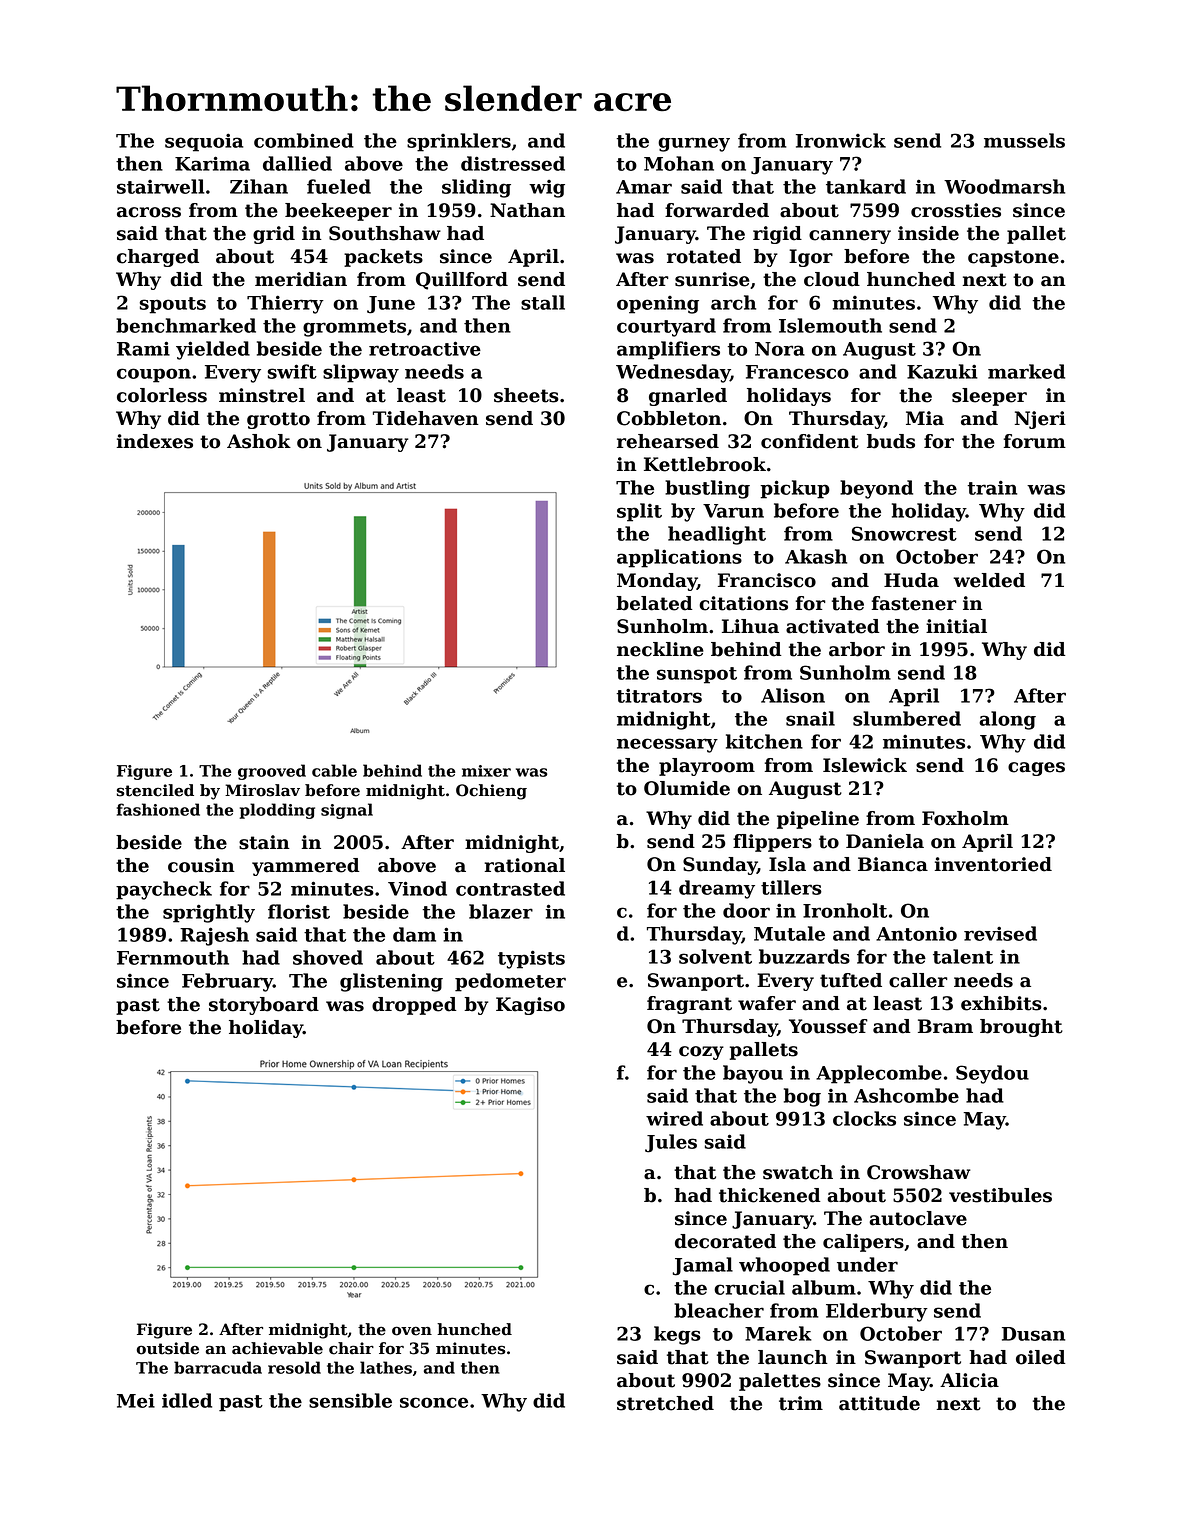 This screenshot has height=1530, width=1182. What do you see at coordinates (459, 142) in the screenshot?
I see `sprinklers` at bounding box center [459, 142].
